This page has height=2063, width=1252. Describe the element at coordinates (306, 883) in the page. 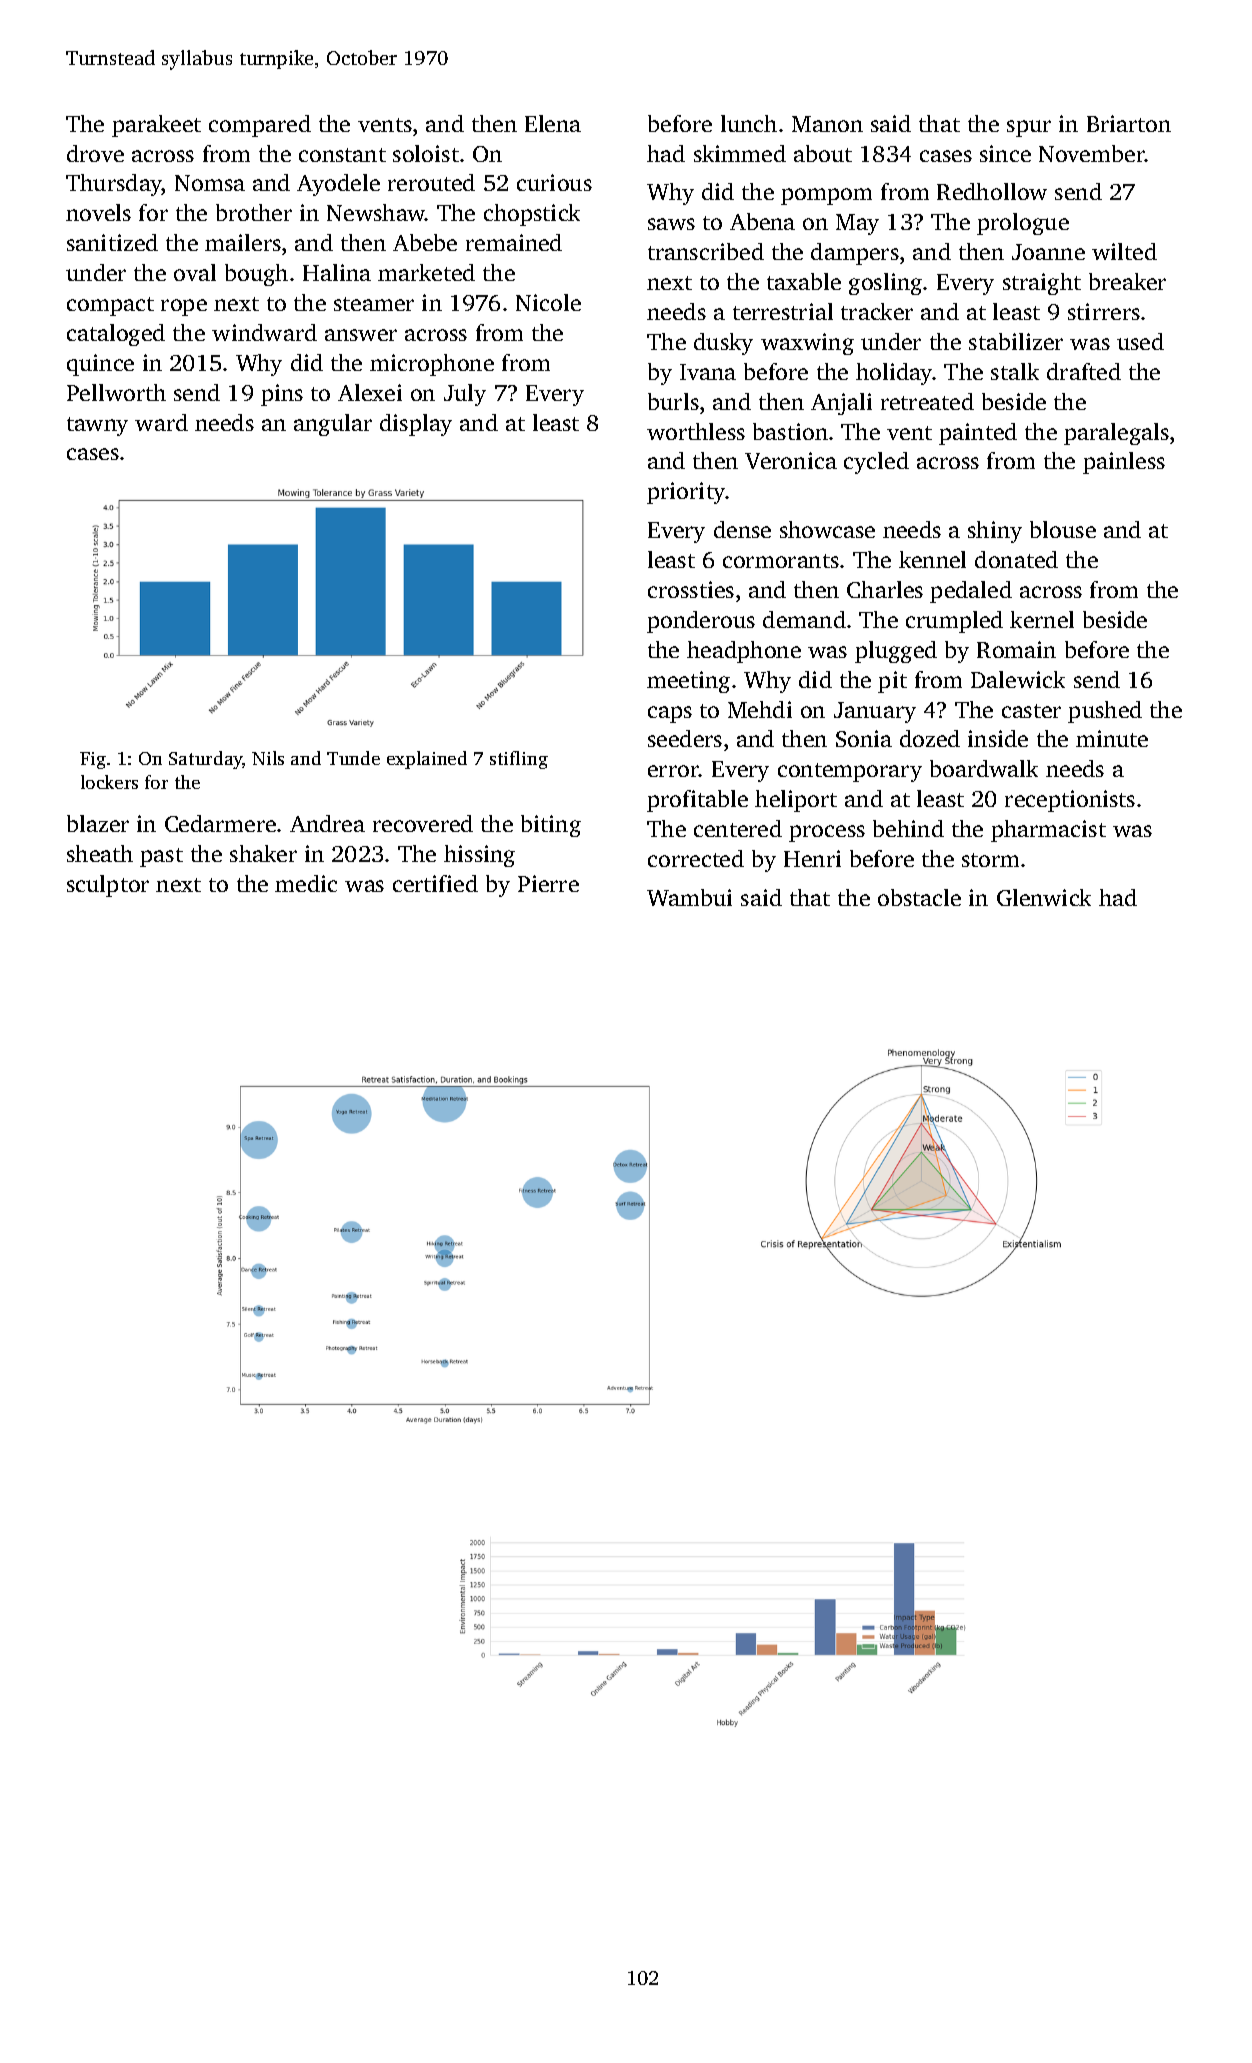

I see `medic` at that location.
